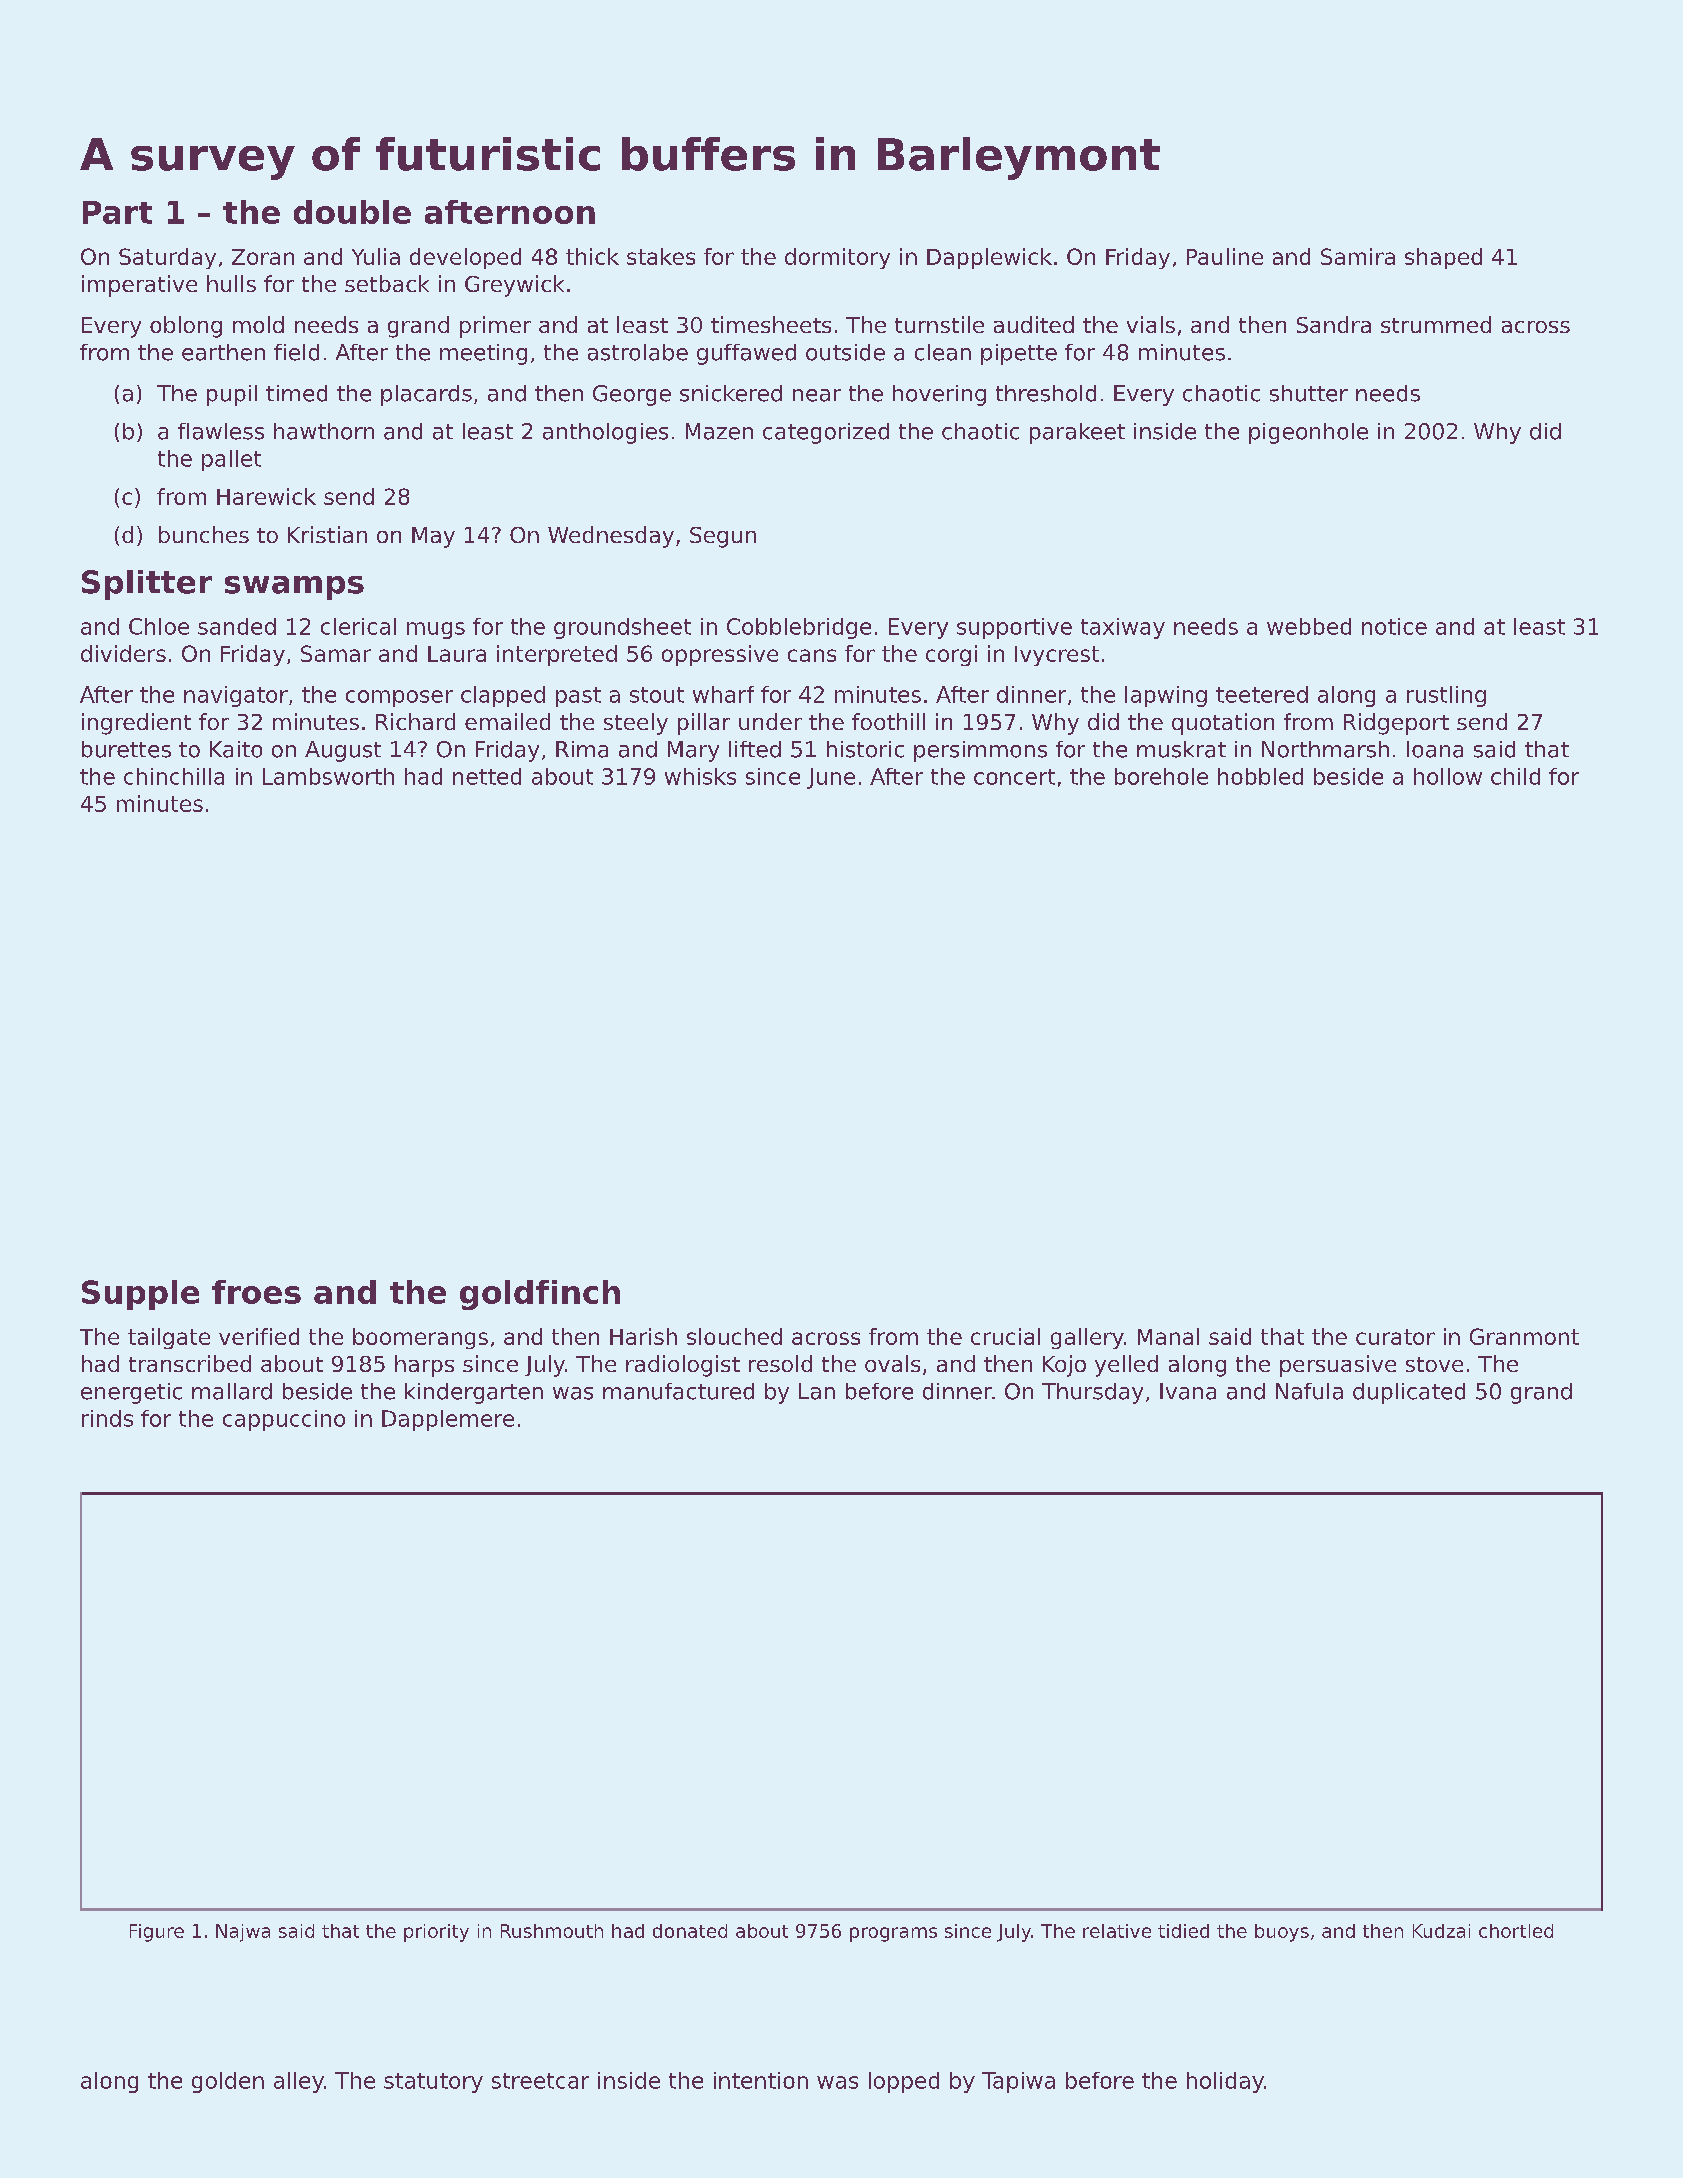  Describe the element at coordinates (540, 2081) in the screenshot. I see `streetcar` at that location.
